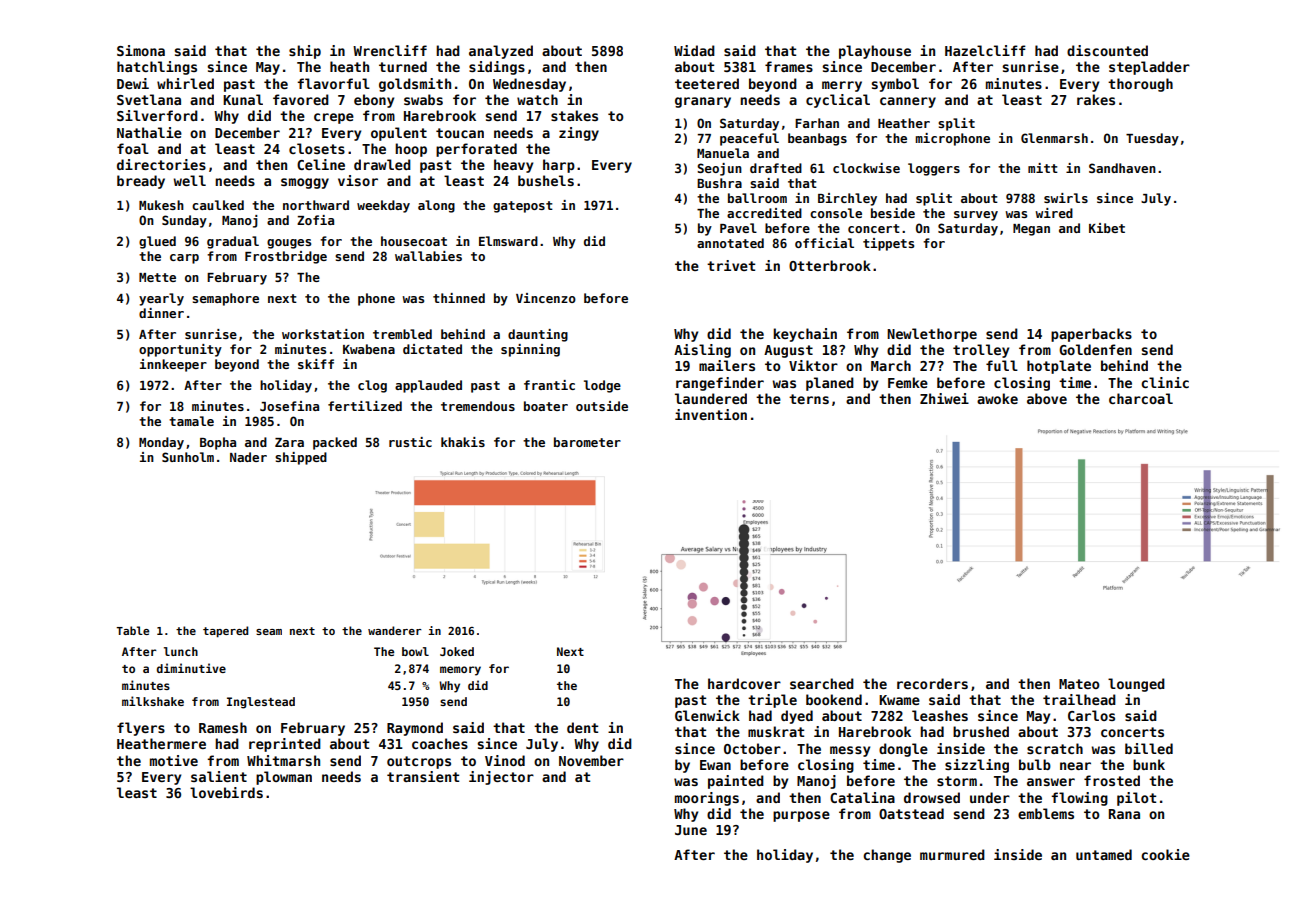  Describe the element at coordinates (390, 50) in the image. I see `Wrencliff` at that location.
